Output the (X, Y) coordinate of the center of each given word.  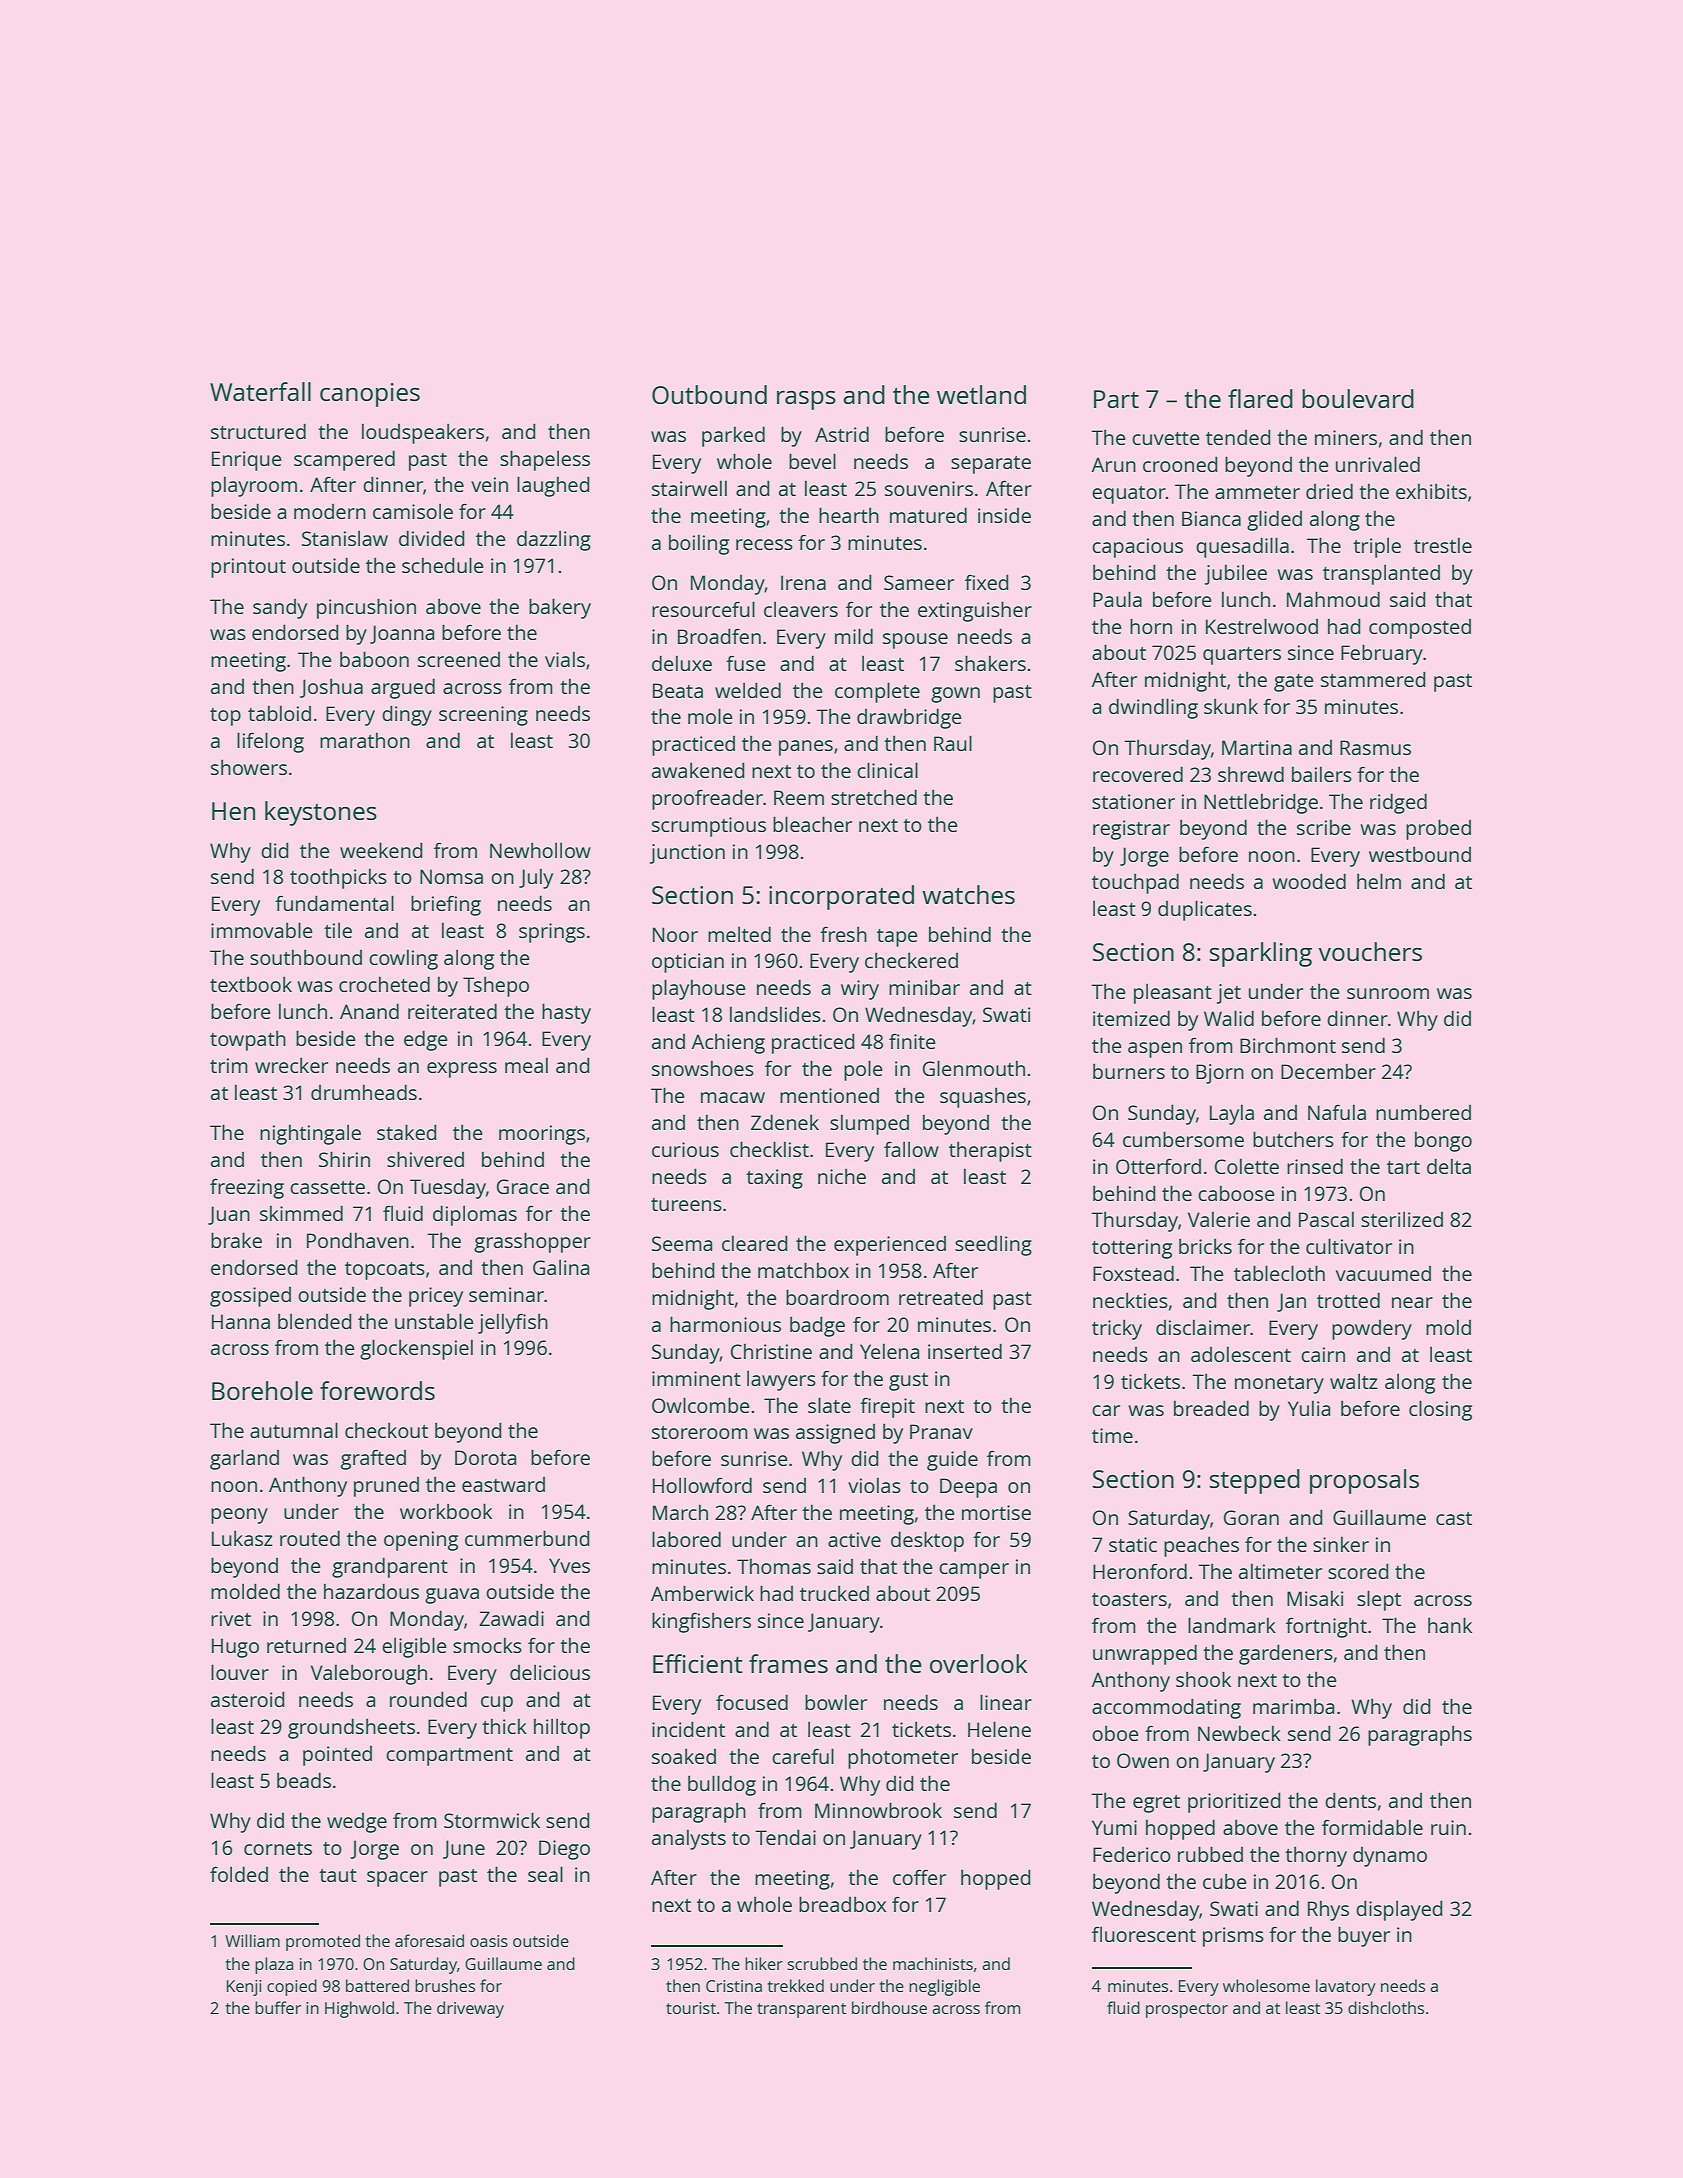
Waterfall (260, 391)
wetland (981, 394)
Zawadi (511, 1618)
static (1133, 1544)
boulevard (1358, 398)
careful (803, 1756)
